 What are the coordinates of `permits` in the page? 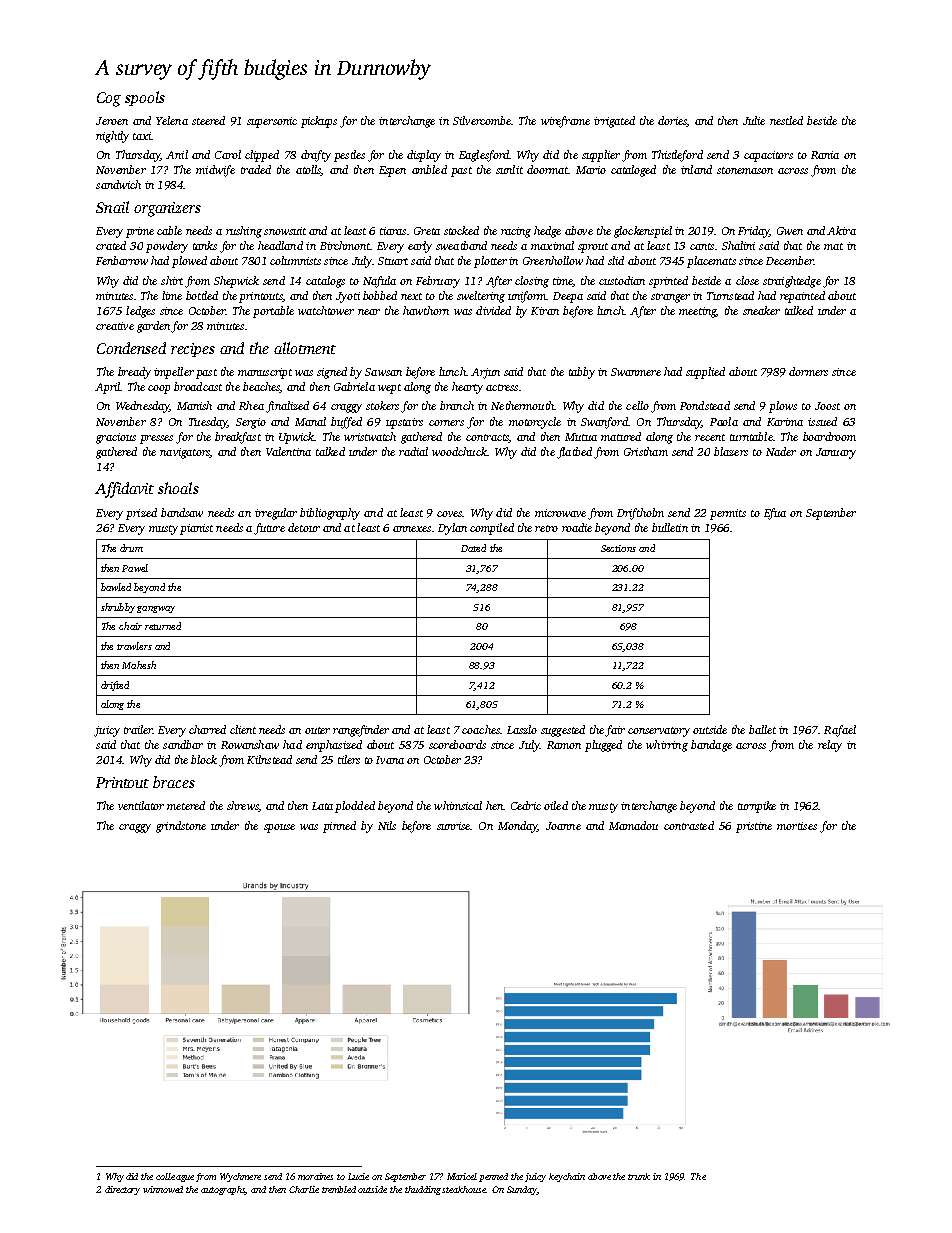 It's located at (728, 514).
